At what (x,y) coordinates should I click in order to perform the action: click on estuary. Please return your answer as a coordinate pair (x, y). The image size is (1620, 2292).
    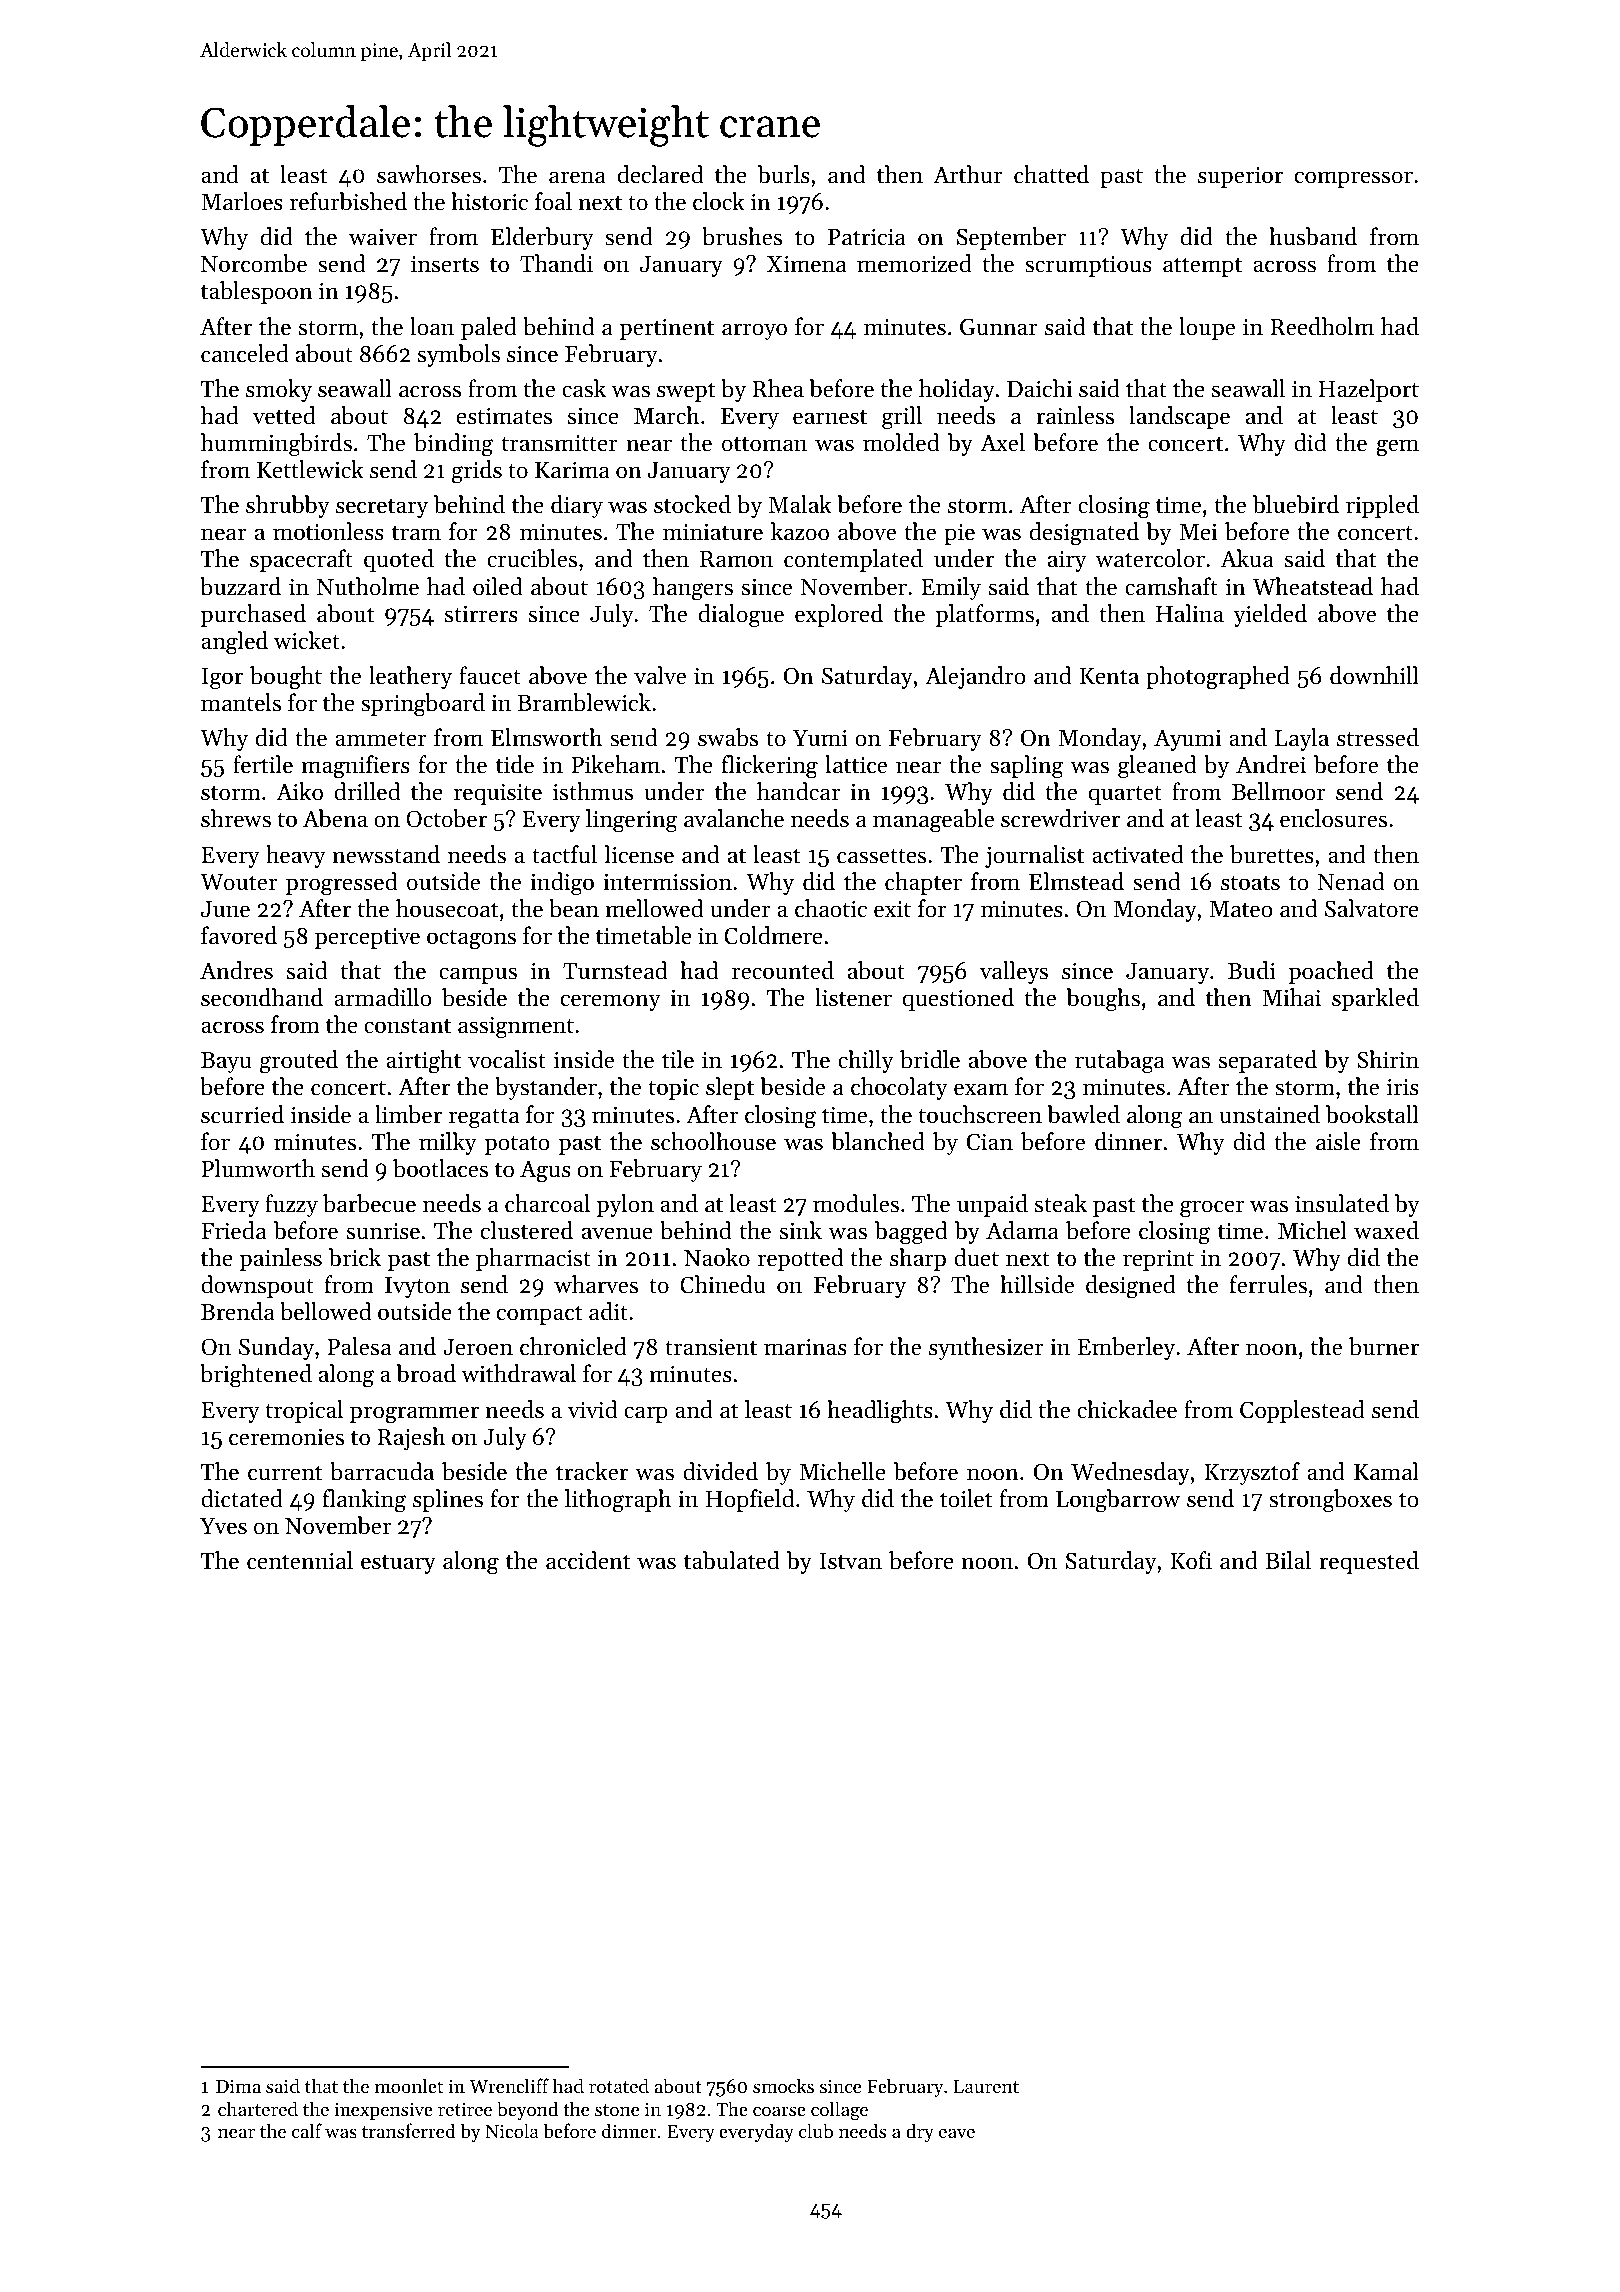
    Looking at the image, I should click on (398, 1564).
